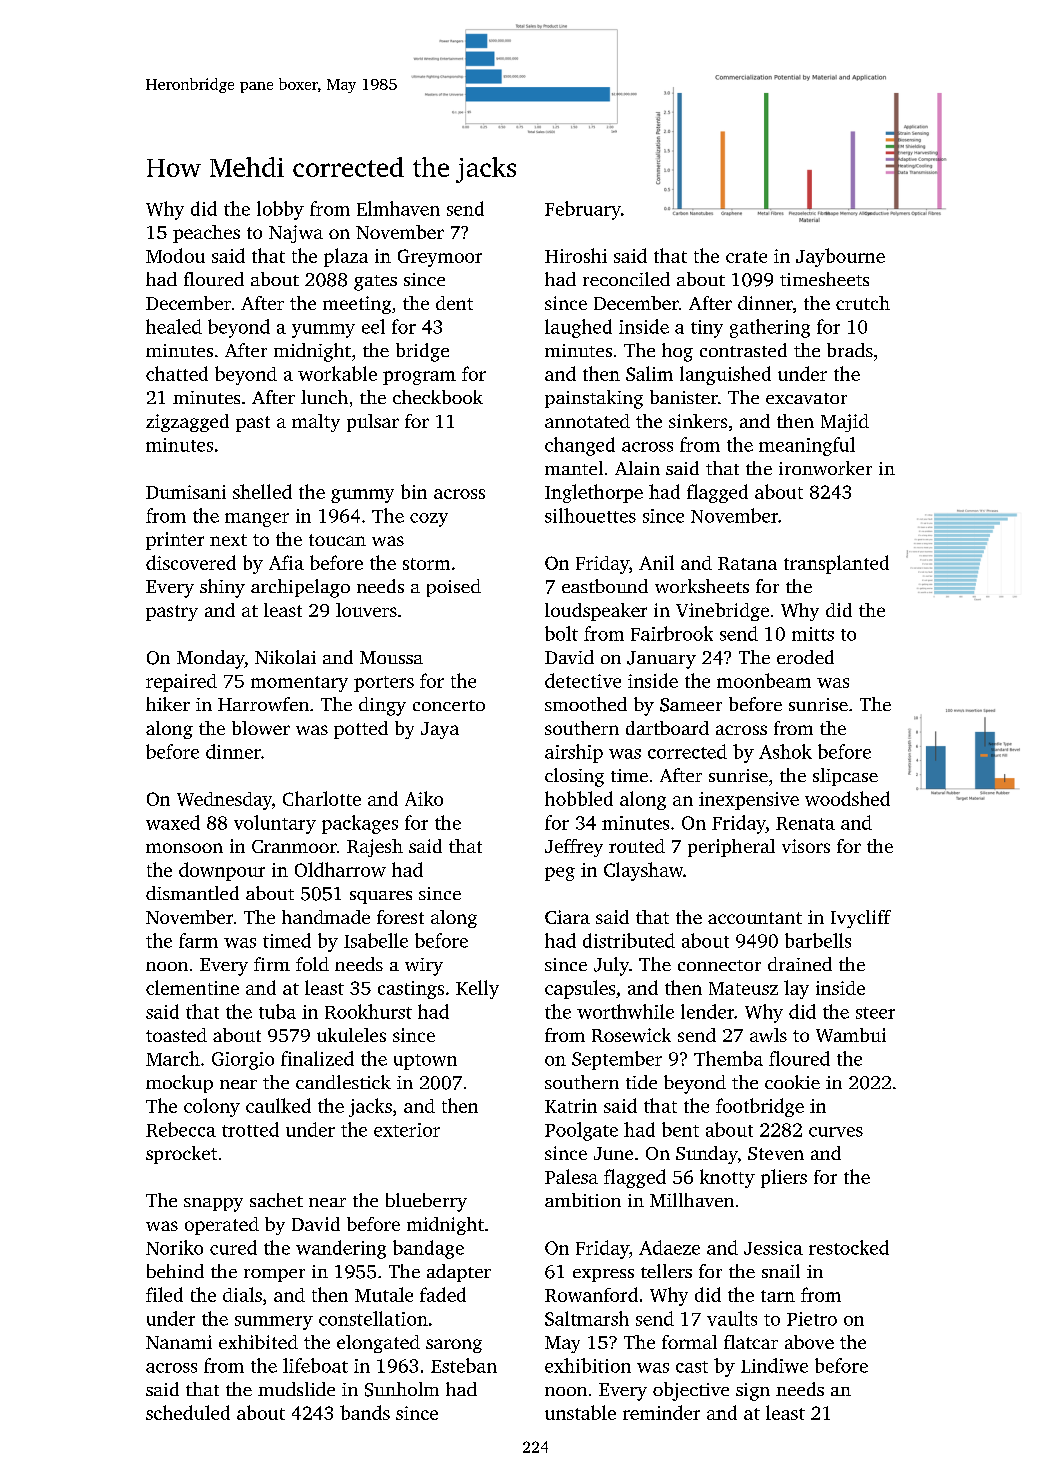 This page has height=1483, width=1044. What do you see at coordinates (174, 326) in the page?
I see `healed` at bounding box center [174, 326].
